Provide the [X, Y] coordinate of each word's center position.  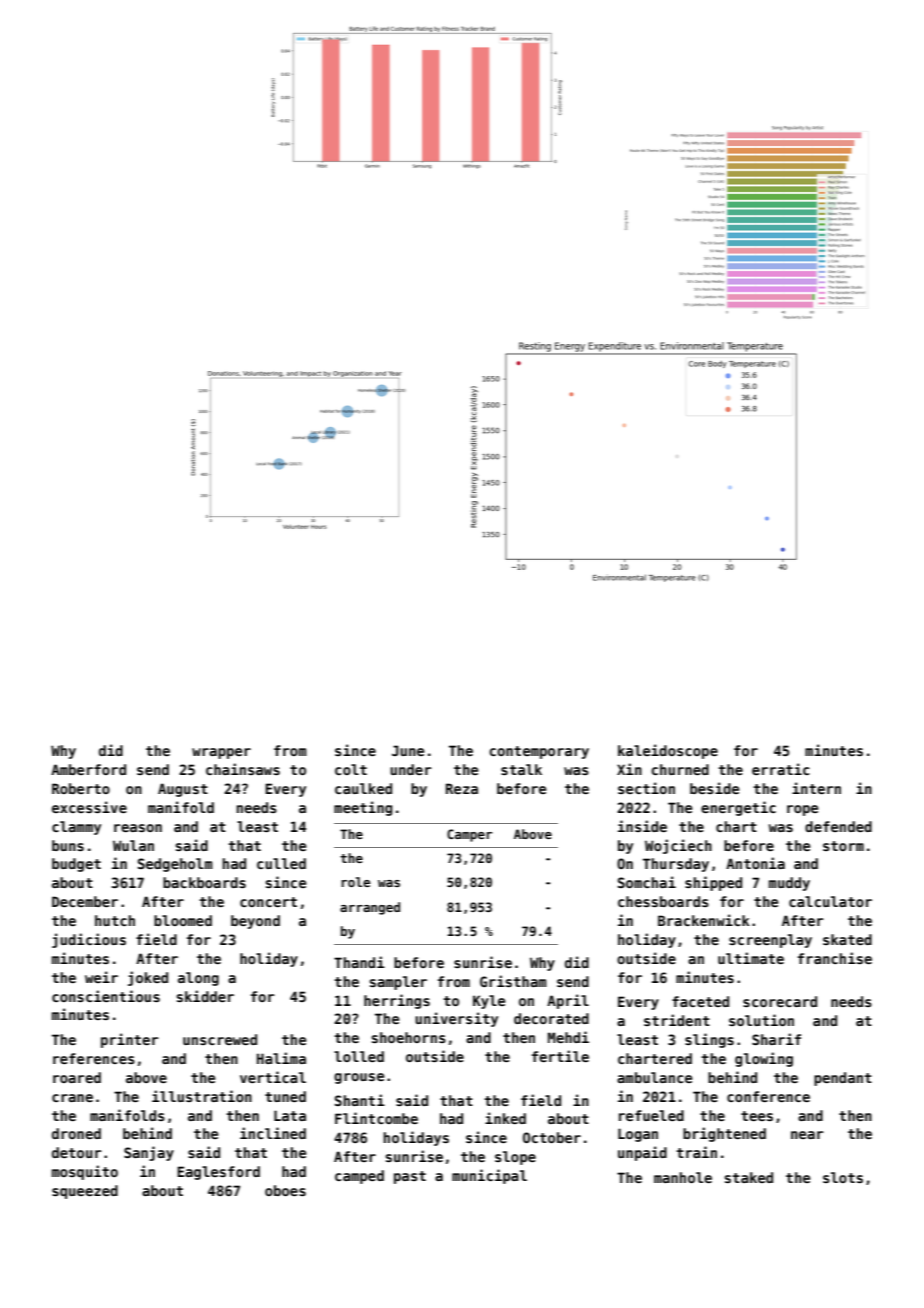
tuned [285, 1096]
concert [268, 902]
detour [77, 1152]
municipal [489, 1176]
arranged [370, 908]
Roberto [81, 788]
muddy [789, 884]
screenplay [770, 941]
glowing [764, 1059]
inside [642, 826]
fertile [560, 1056]
